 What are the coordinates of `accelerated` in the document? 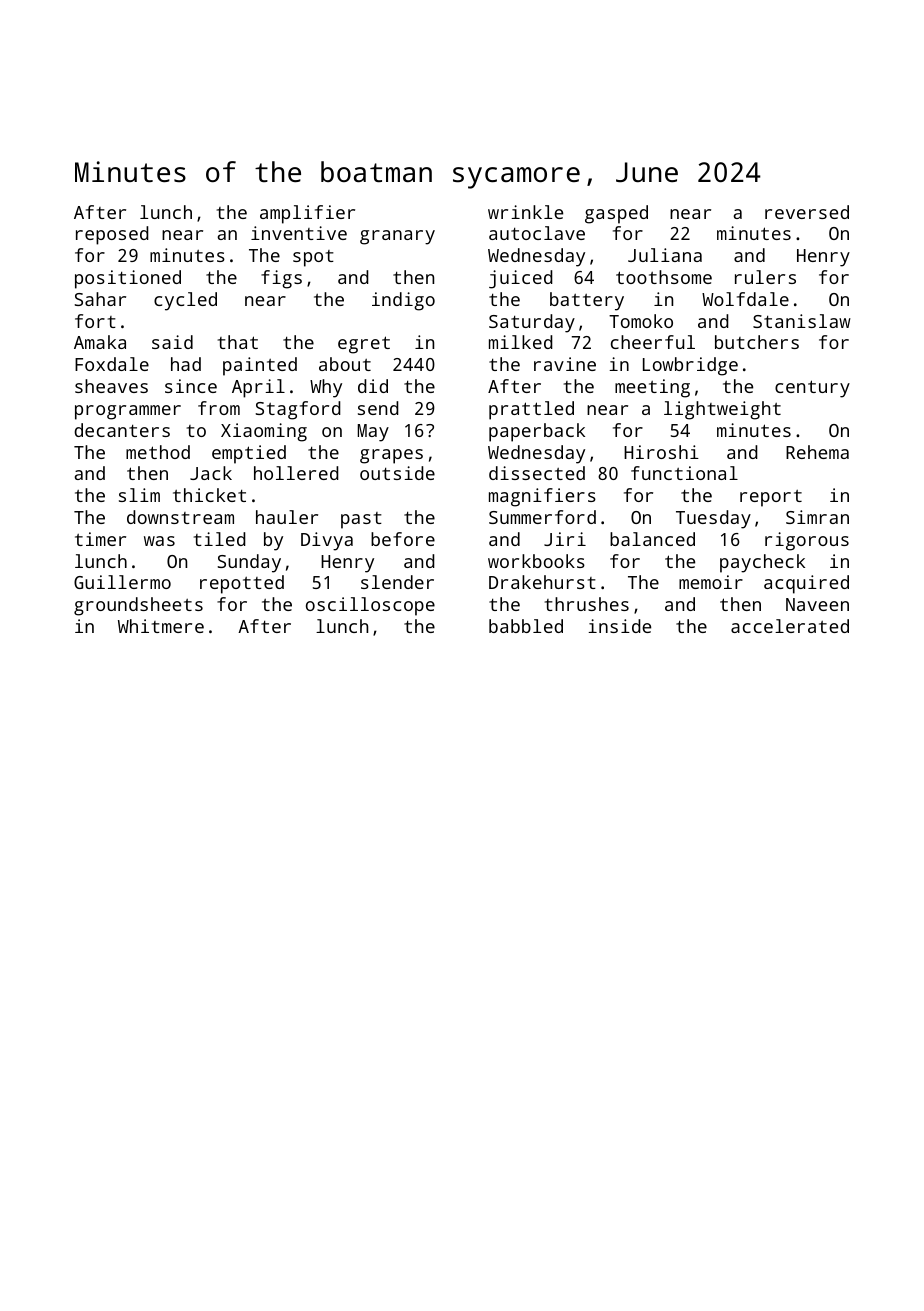 It's located at (790, 626).
